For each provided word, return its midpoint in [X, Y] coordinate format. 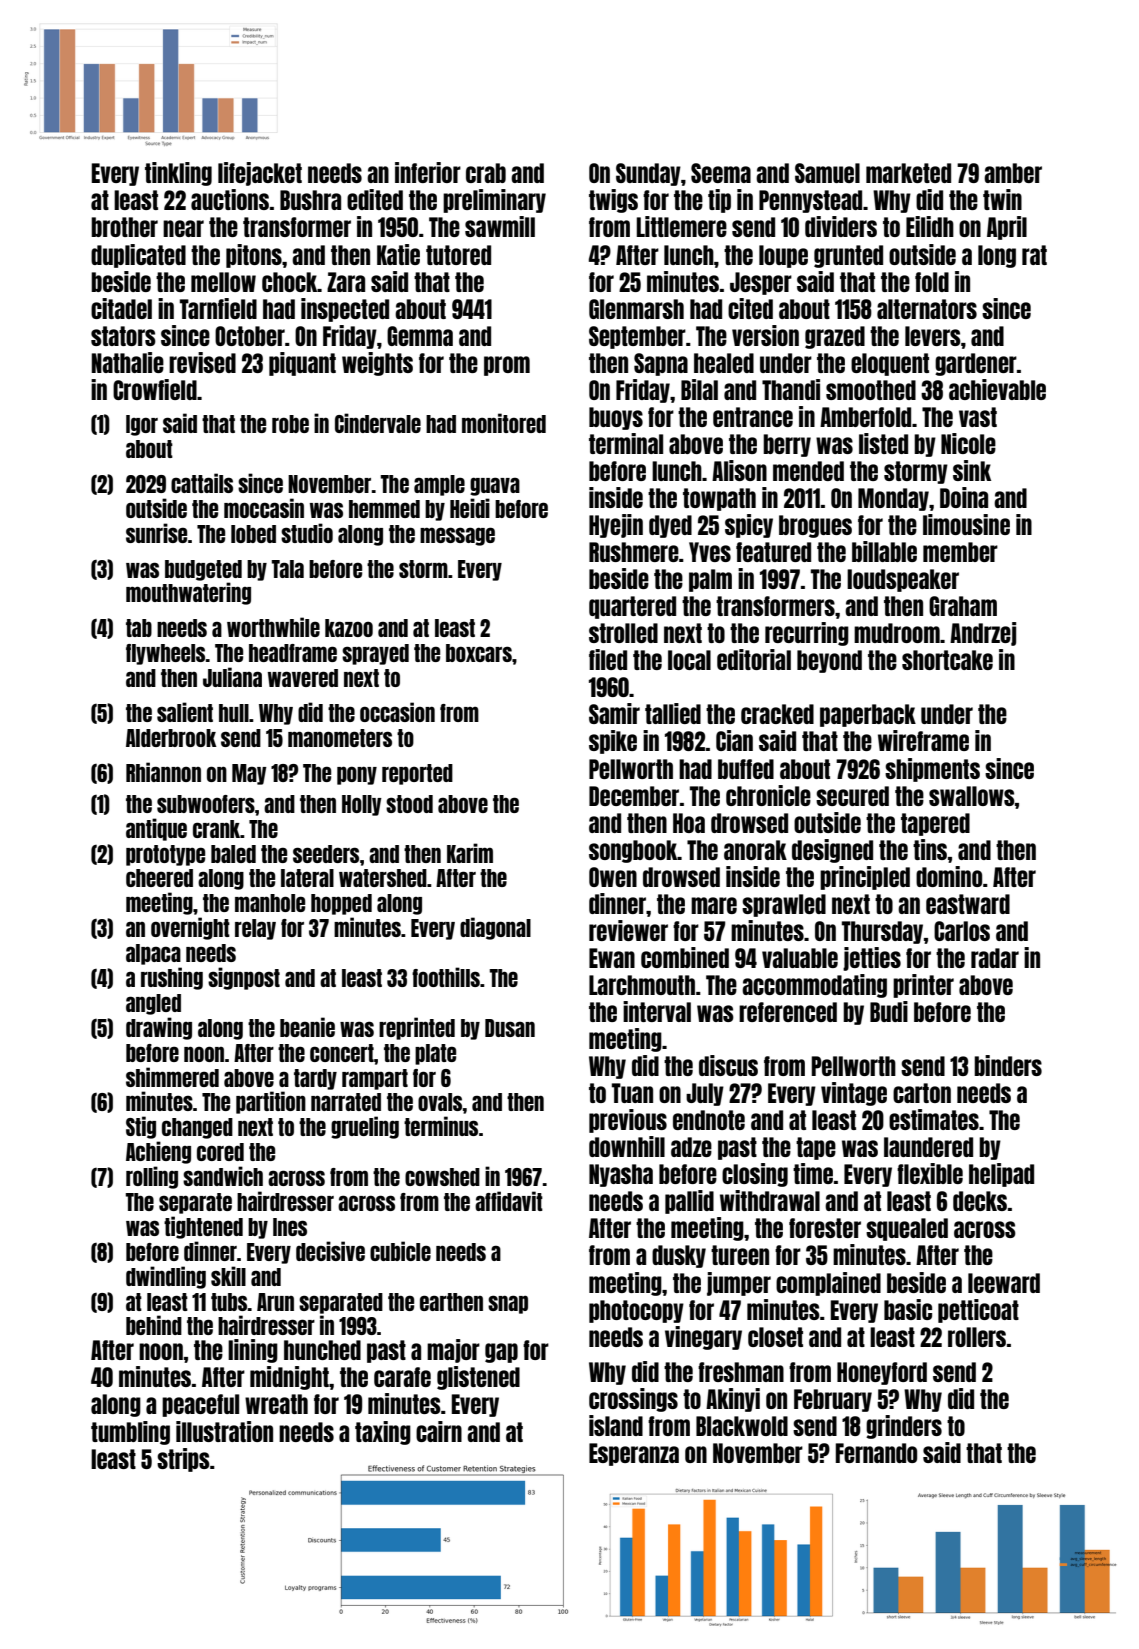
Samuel [827, 173]
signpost [244, 978]
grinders [904, 1427]
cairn [439, 1431]
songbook [633, 851]
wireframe [923, 740]
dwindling [166, 1277]
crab [486, 173]
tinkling [178, 174]
